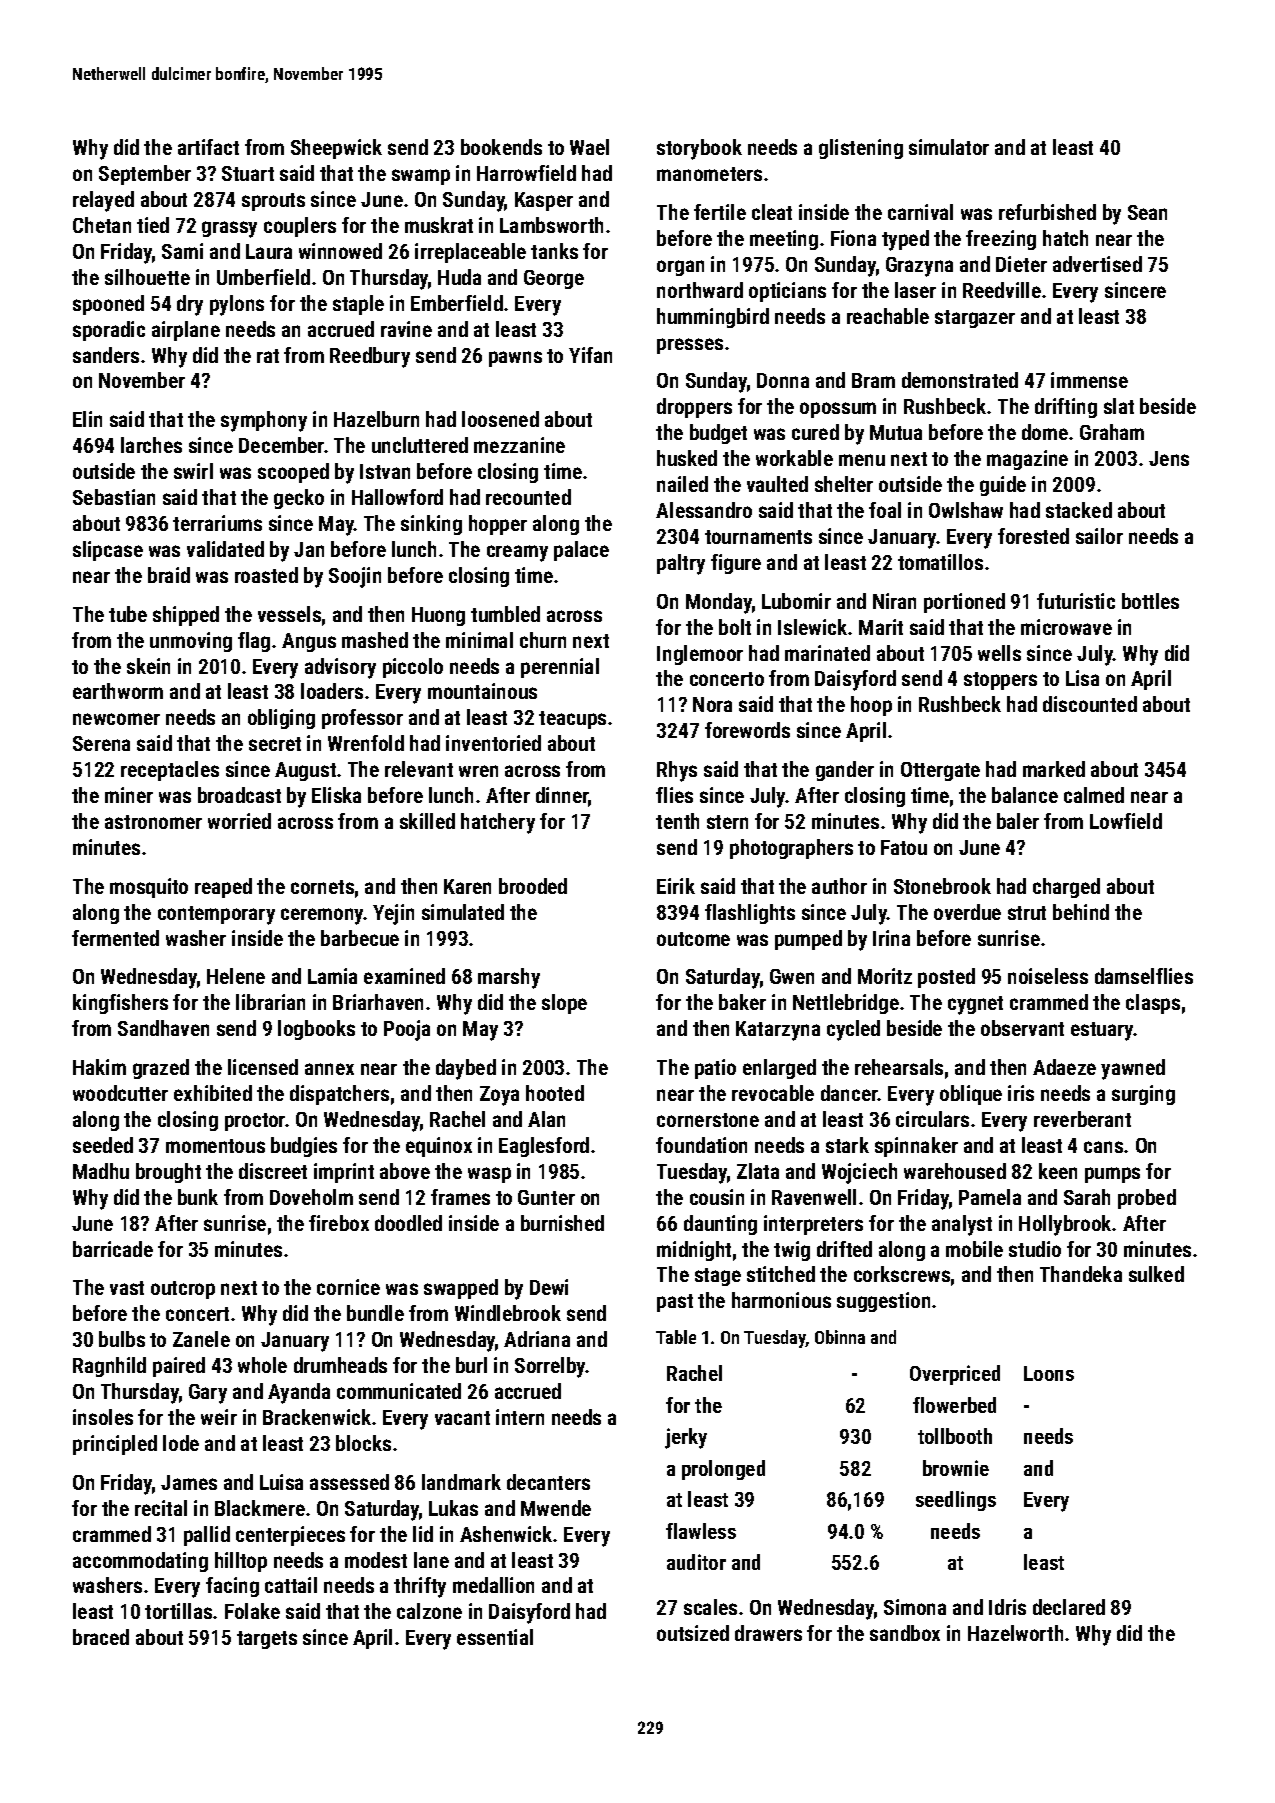  I want to click on reverberant, so click(1082, 1119).
